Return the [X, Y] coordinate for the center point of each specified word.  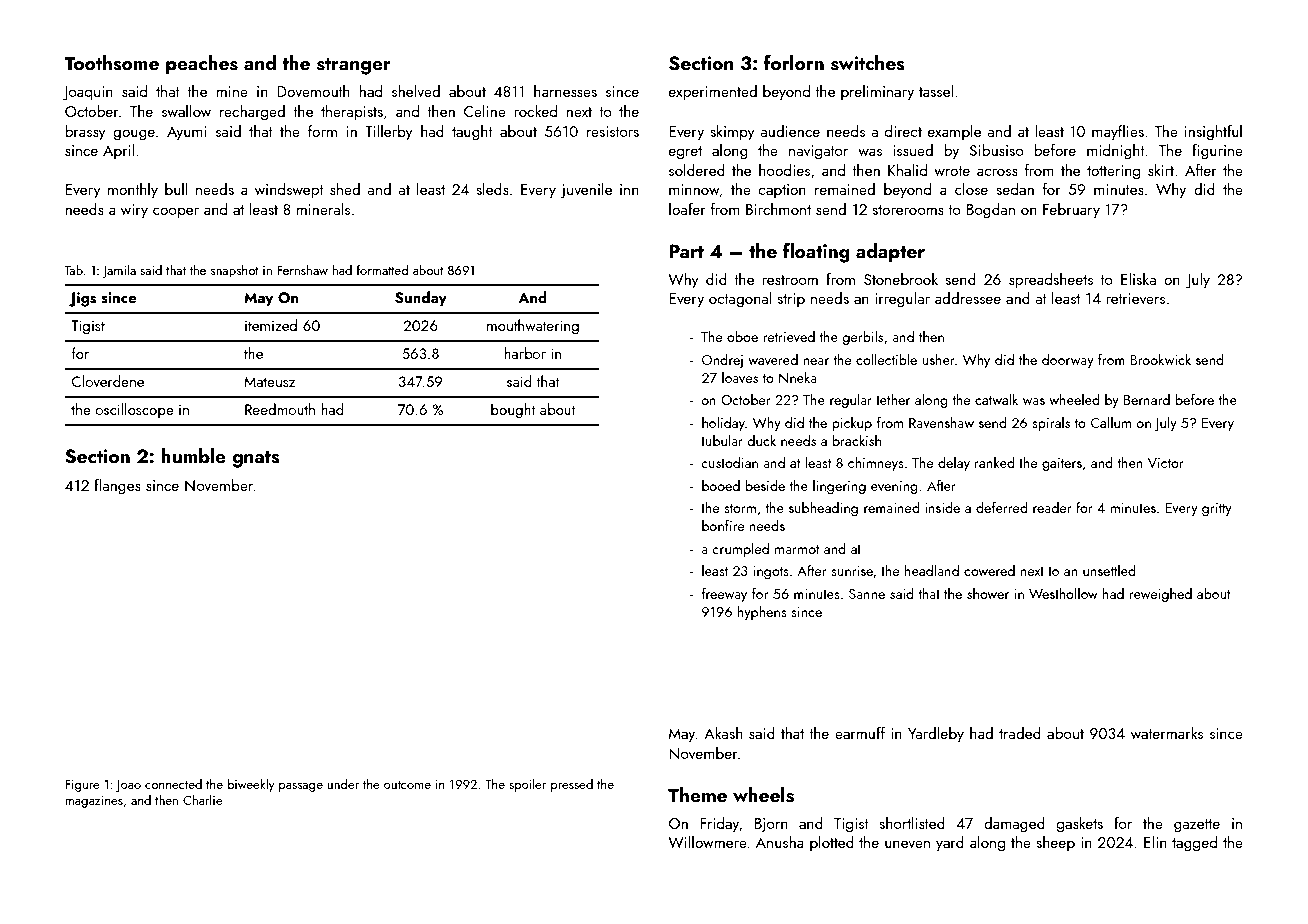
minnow [694, 189]
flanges [117, 487]
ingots [771, 572]
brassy [85, 133]
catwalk [996, 399]
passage [301, 787]
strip [791, 300]
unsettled [1109, 570]
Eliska [1138, 279]
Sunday [421, 299]
